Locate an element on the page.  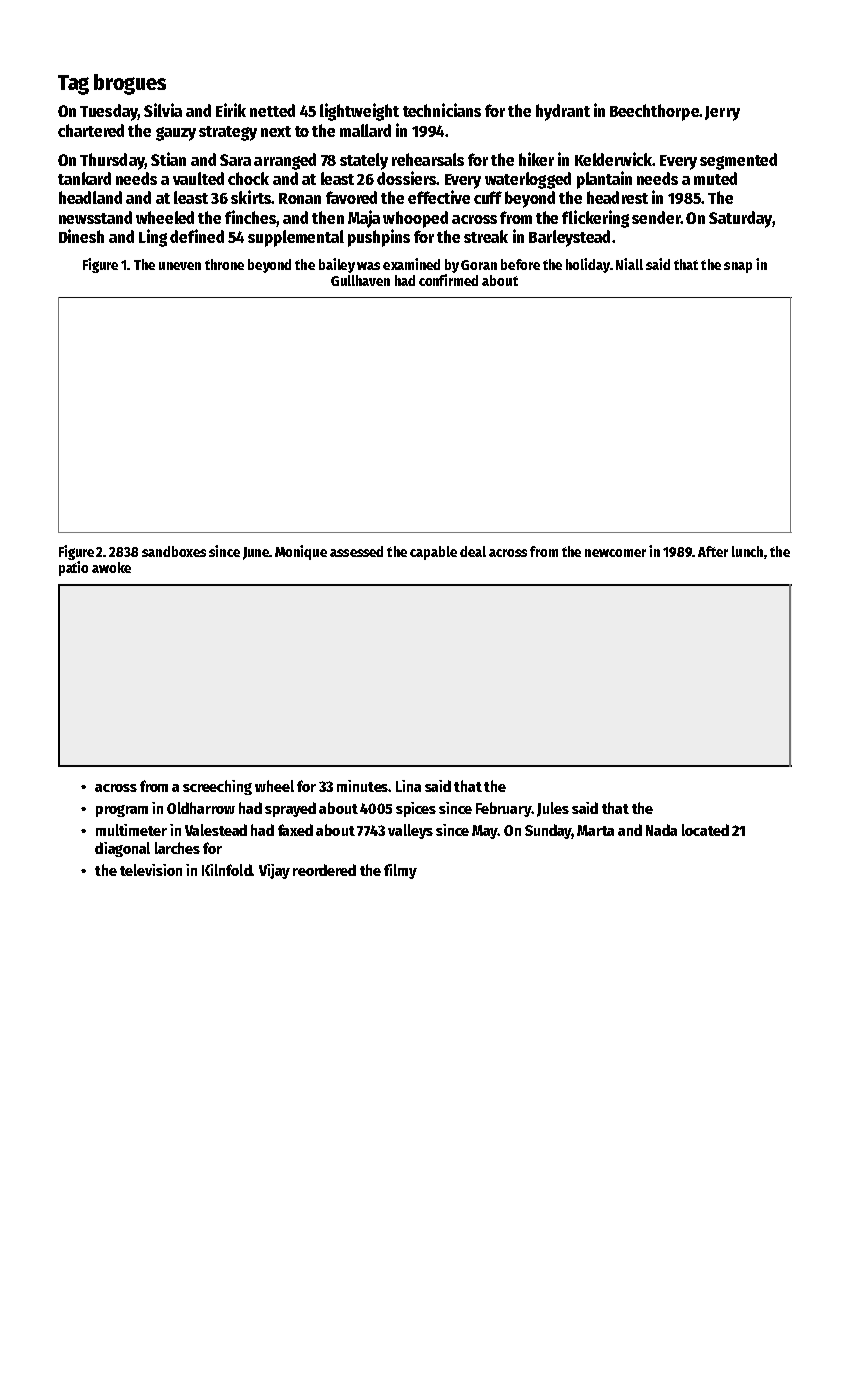
sandboxes is located at coordinates (174, 551).
